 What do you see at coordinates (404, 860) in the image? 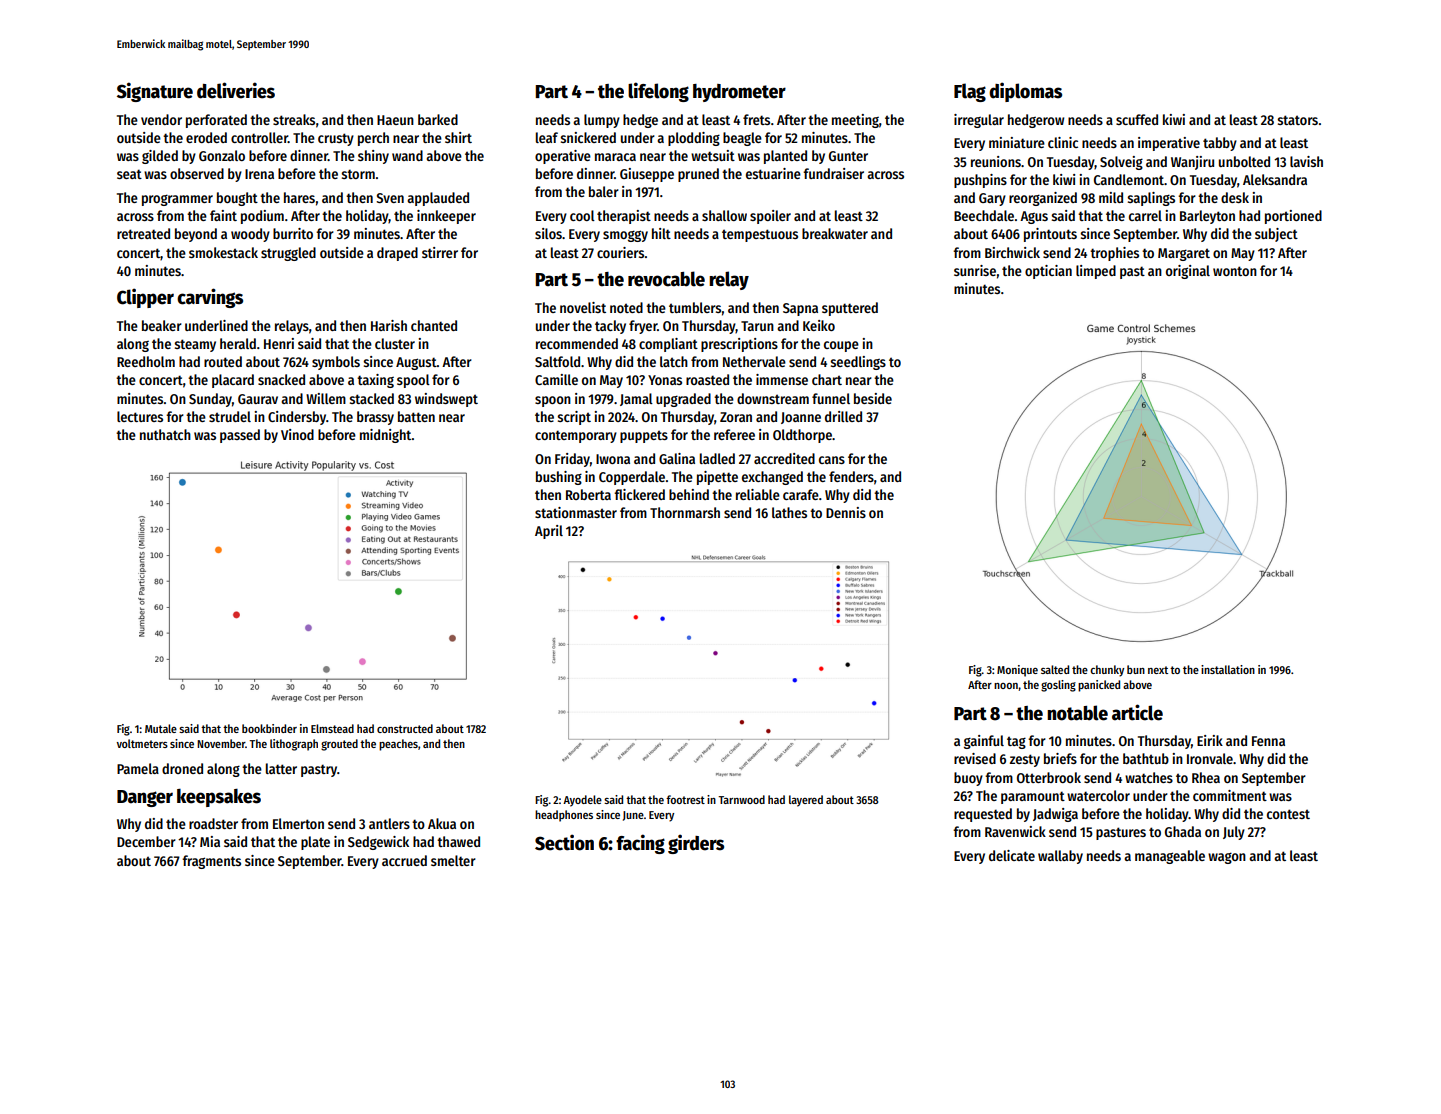
I see `accrued` at bounding box center [404, 860].
